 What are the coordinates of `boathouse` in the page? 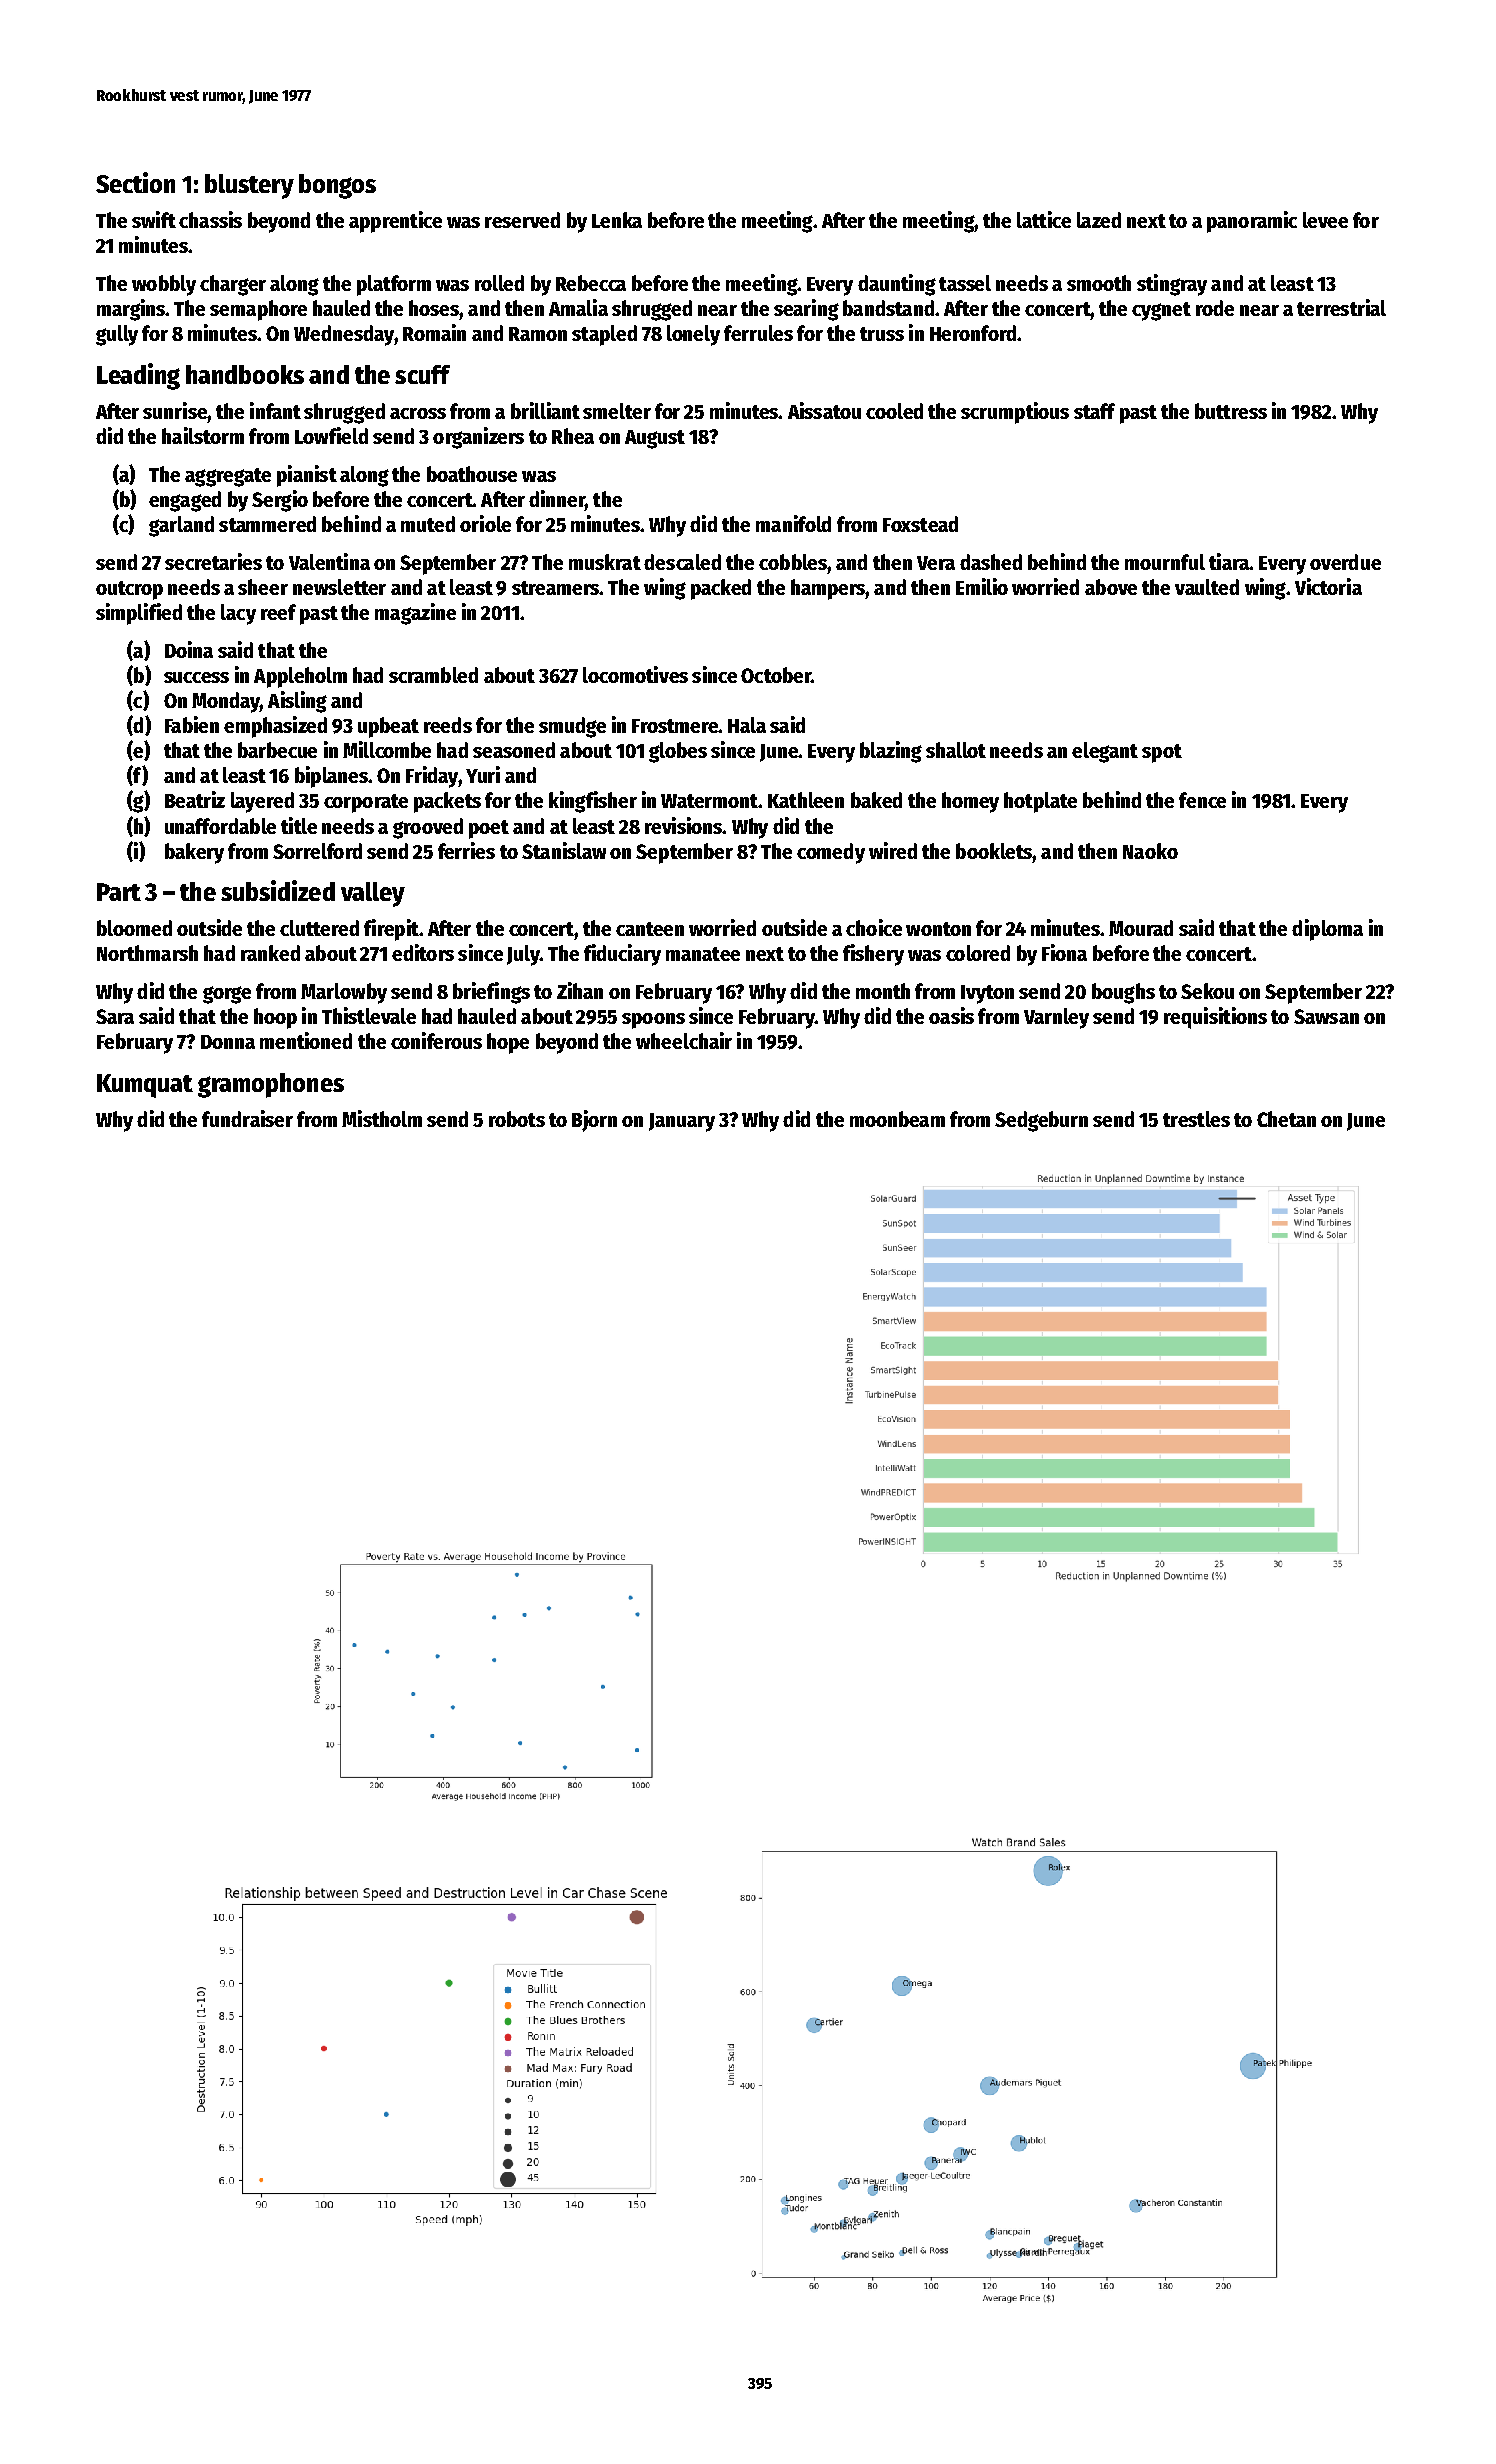 It's located at (472, 474).
